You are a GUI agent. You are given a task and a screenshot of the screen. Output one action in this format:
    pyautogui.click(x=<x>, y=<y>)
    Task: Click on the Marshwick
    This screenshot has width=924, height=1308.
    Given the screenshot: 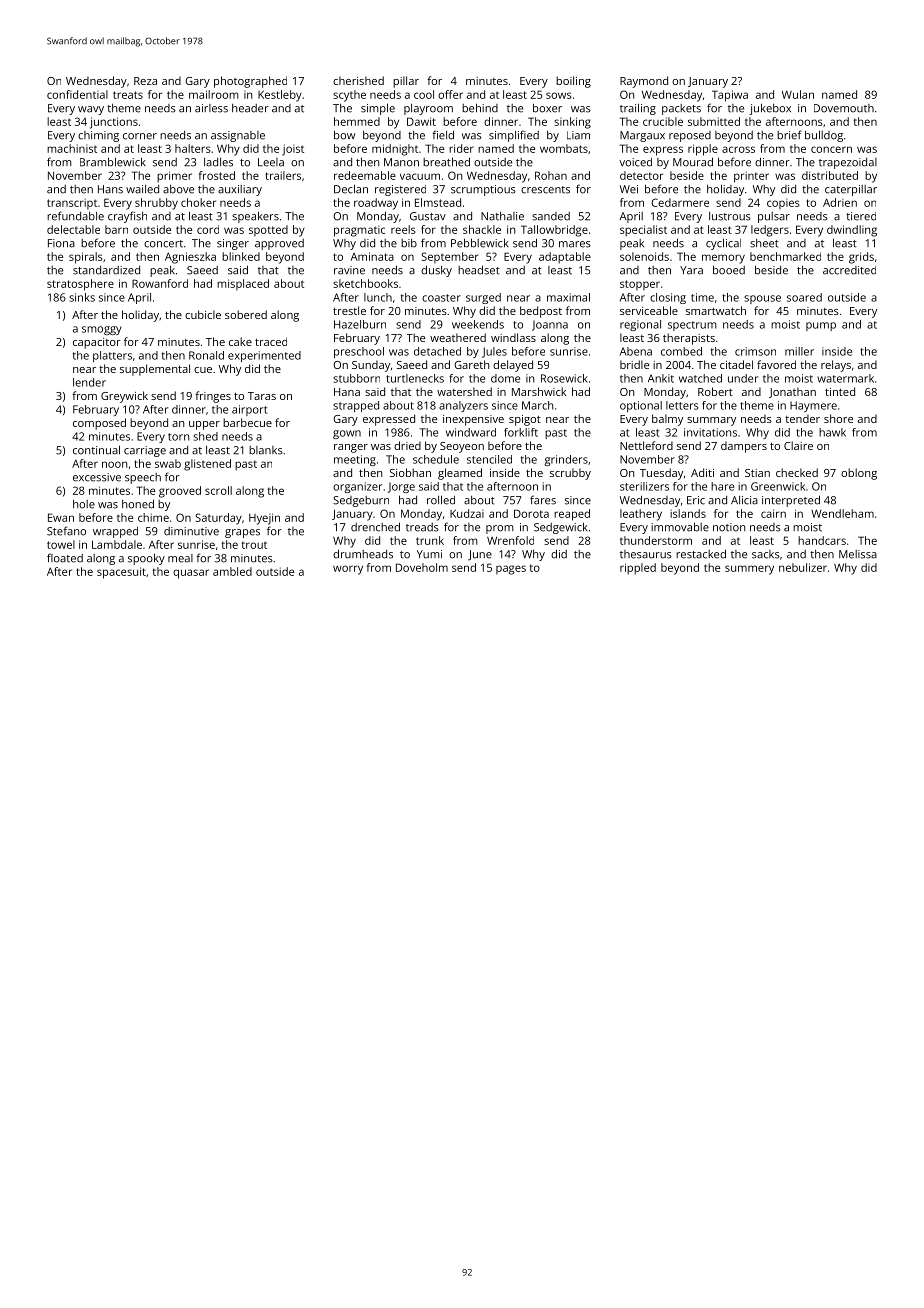 What is the action you would take?
    pyautogui.click(x=539, y=391)
